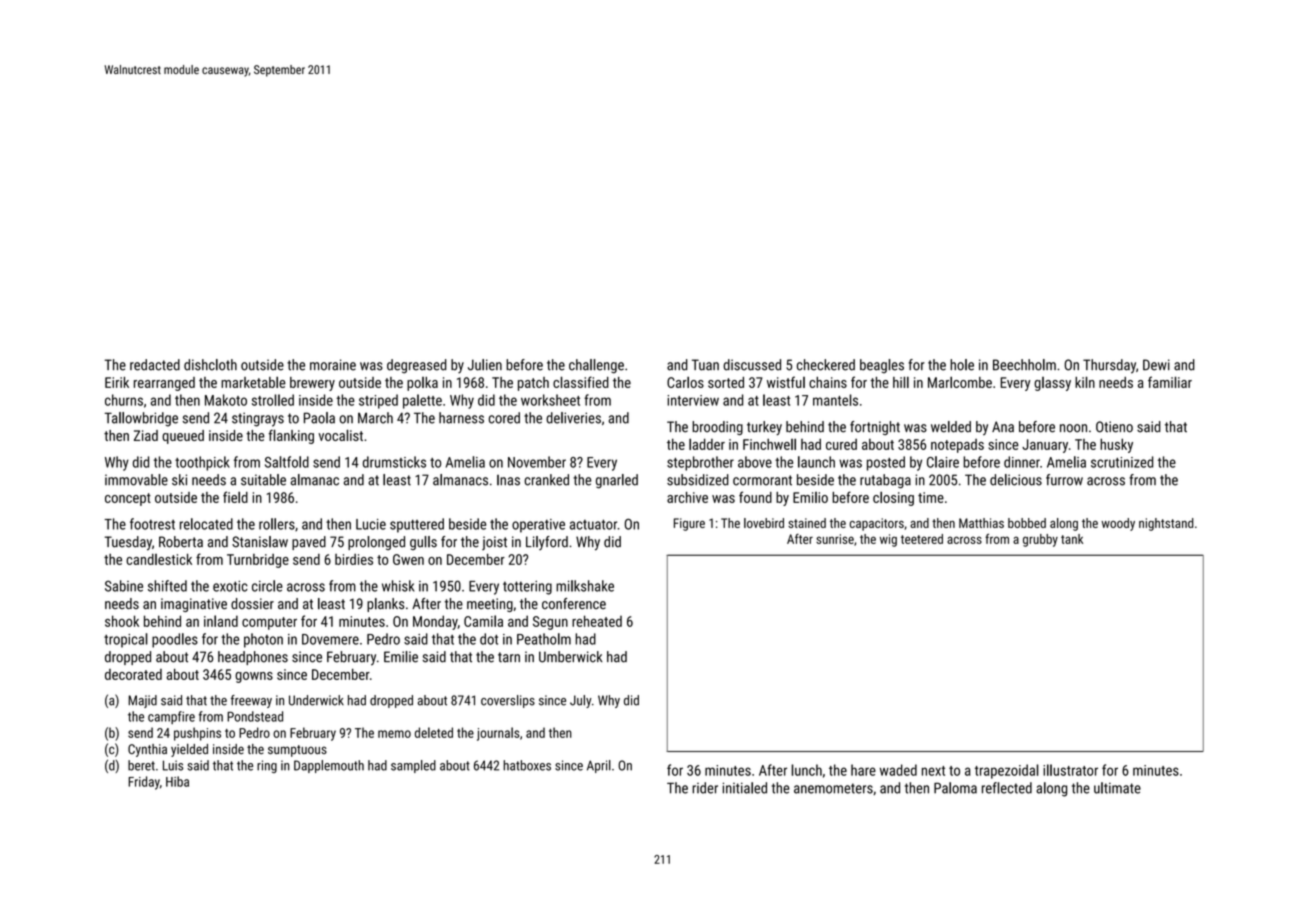 Image resolution: width=1308 pixels, height=924 pixels. Describe the element at coordinates (333, 365) in the image. I see `moraine` at that location.
